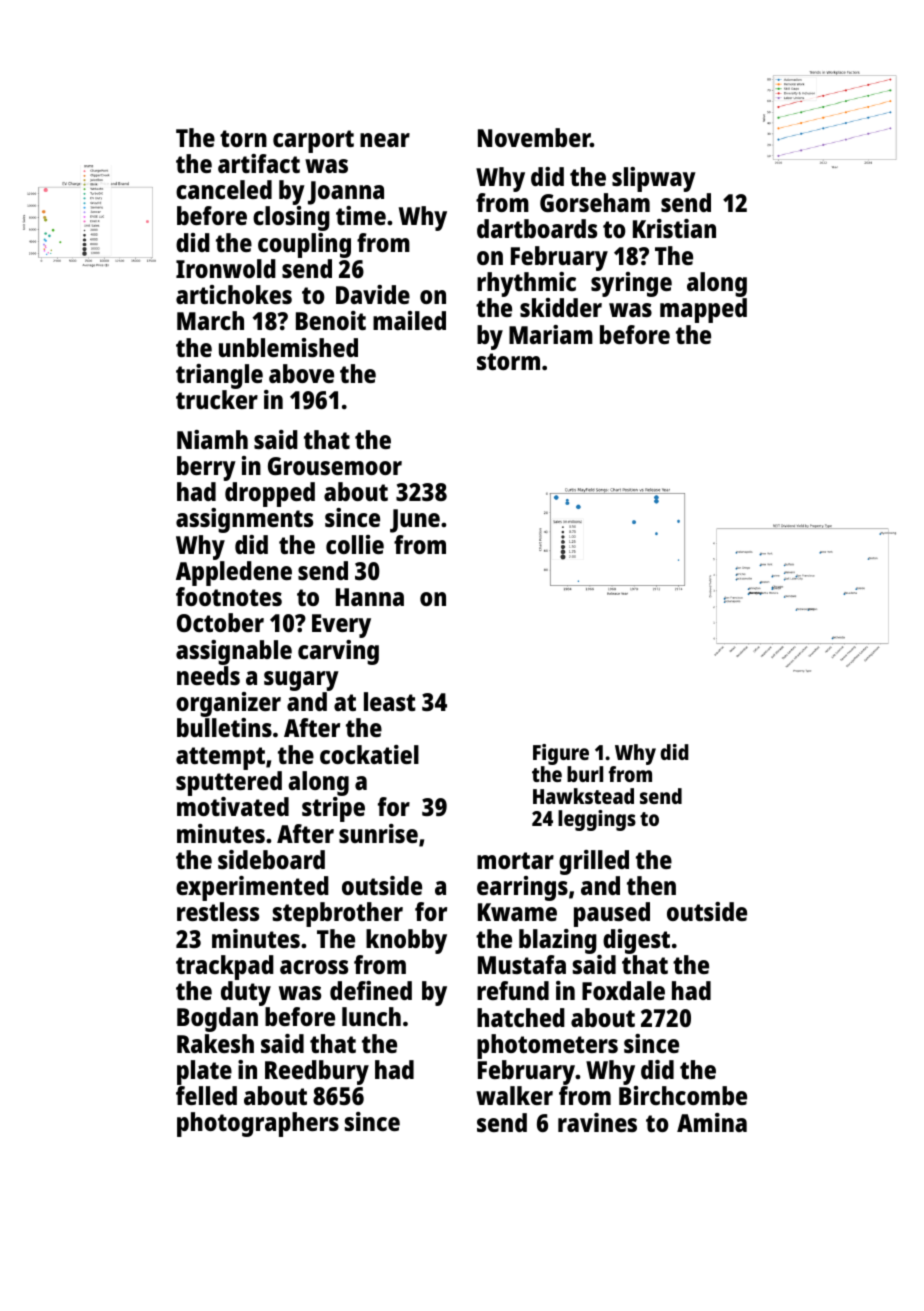 The image size is (924, 1311). What do you see at coordinates (712, 1122) in the screenshot?
I see `Amina` at bounding box center [712, 1122].
